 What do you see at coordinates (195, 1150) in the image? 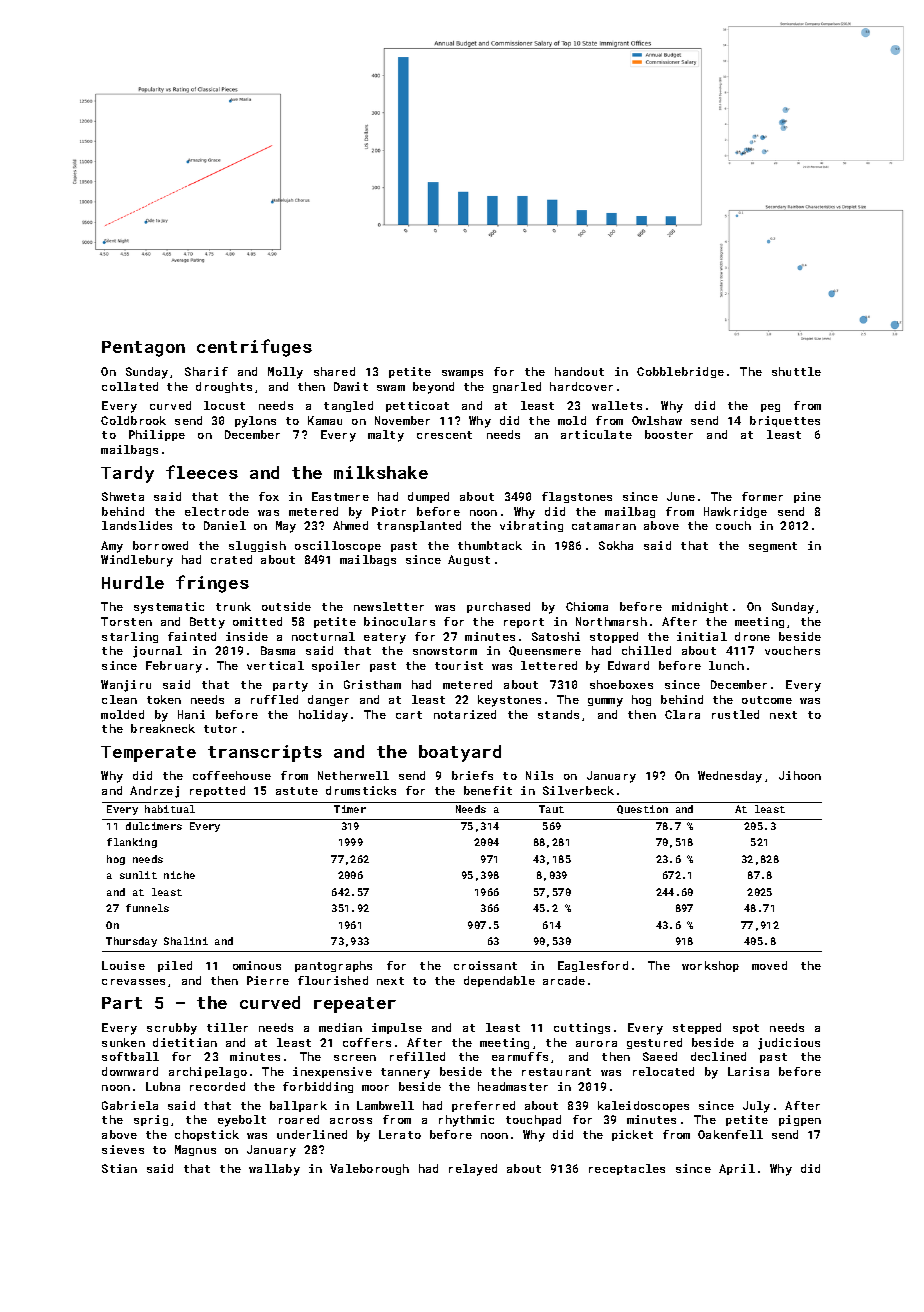
I see `Magnus` at bounding box center [195, 1150].
